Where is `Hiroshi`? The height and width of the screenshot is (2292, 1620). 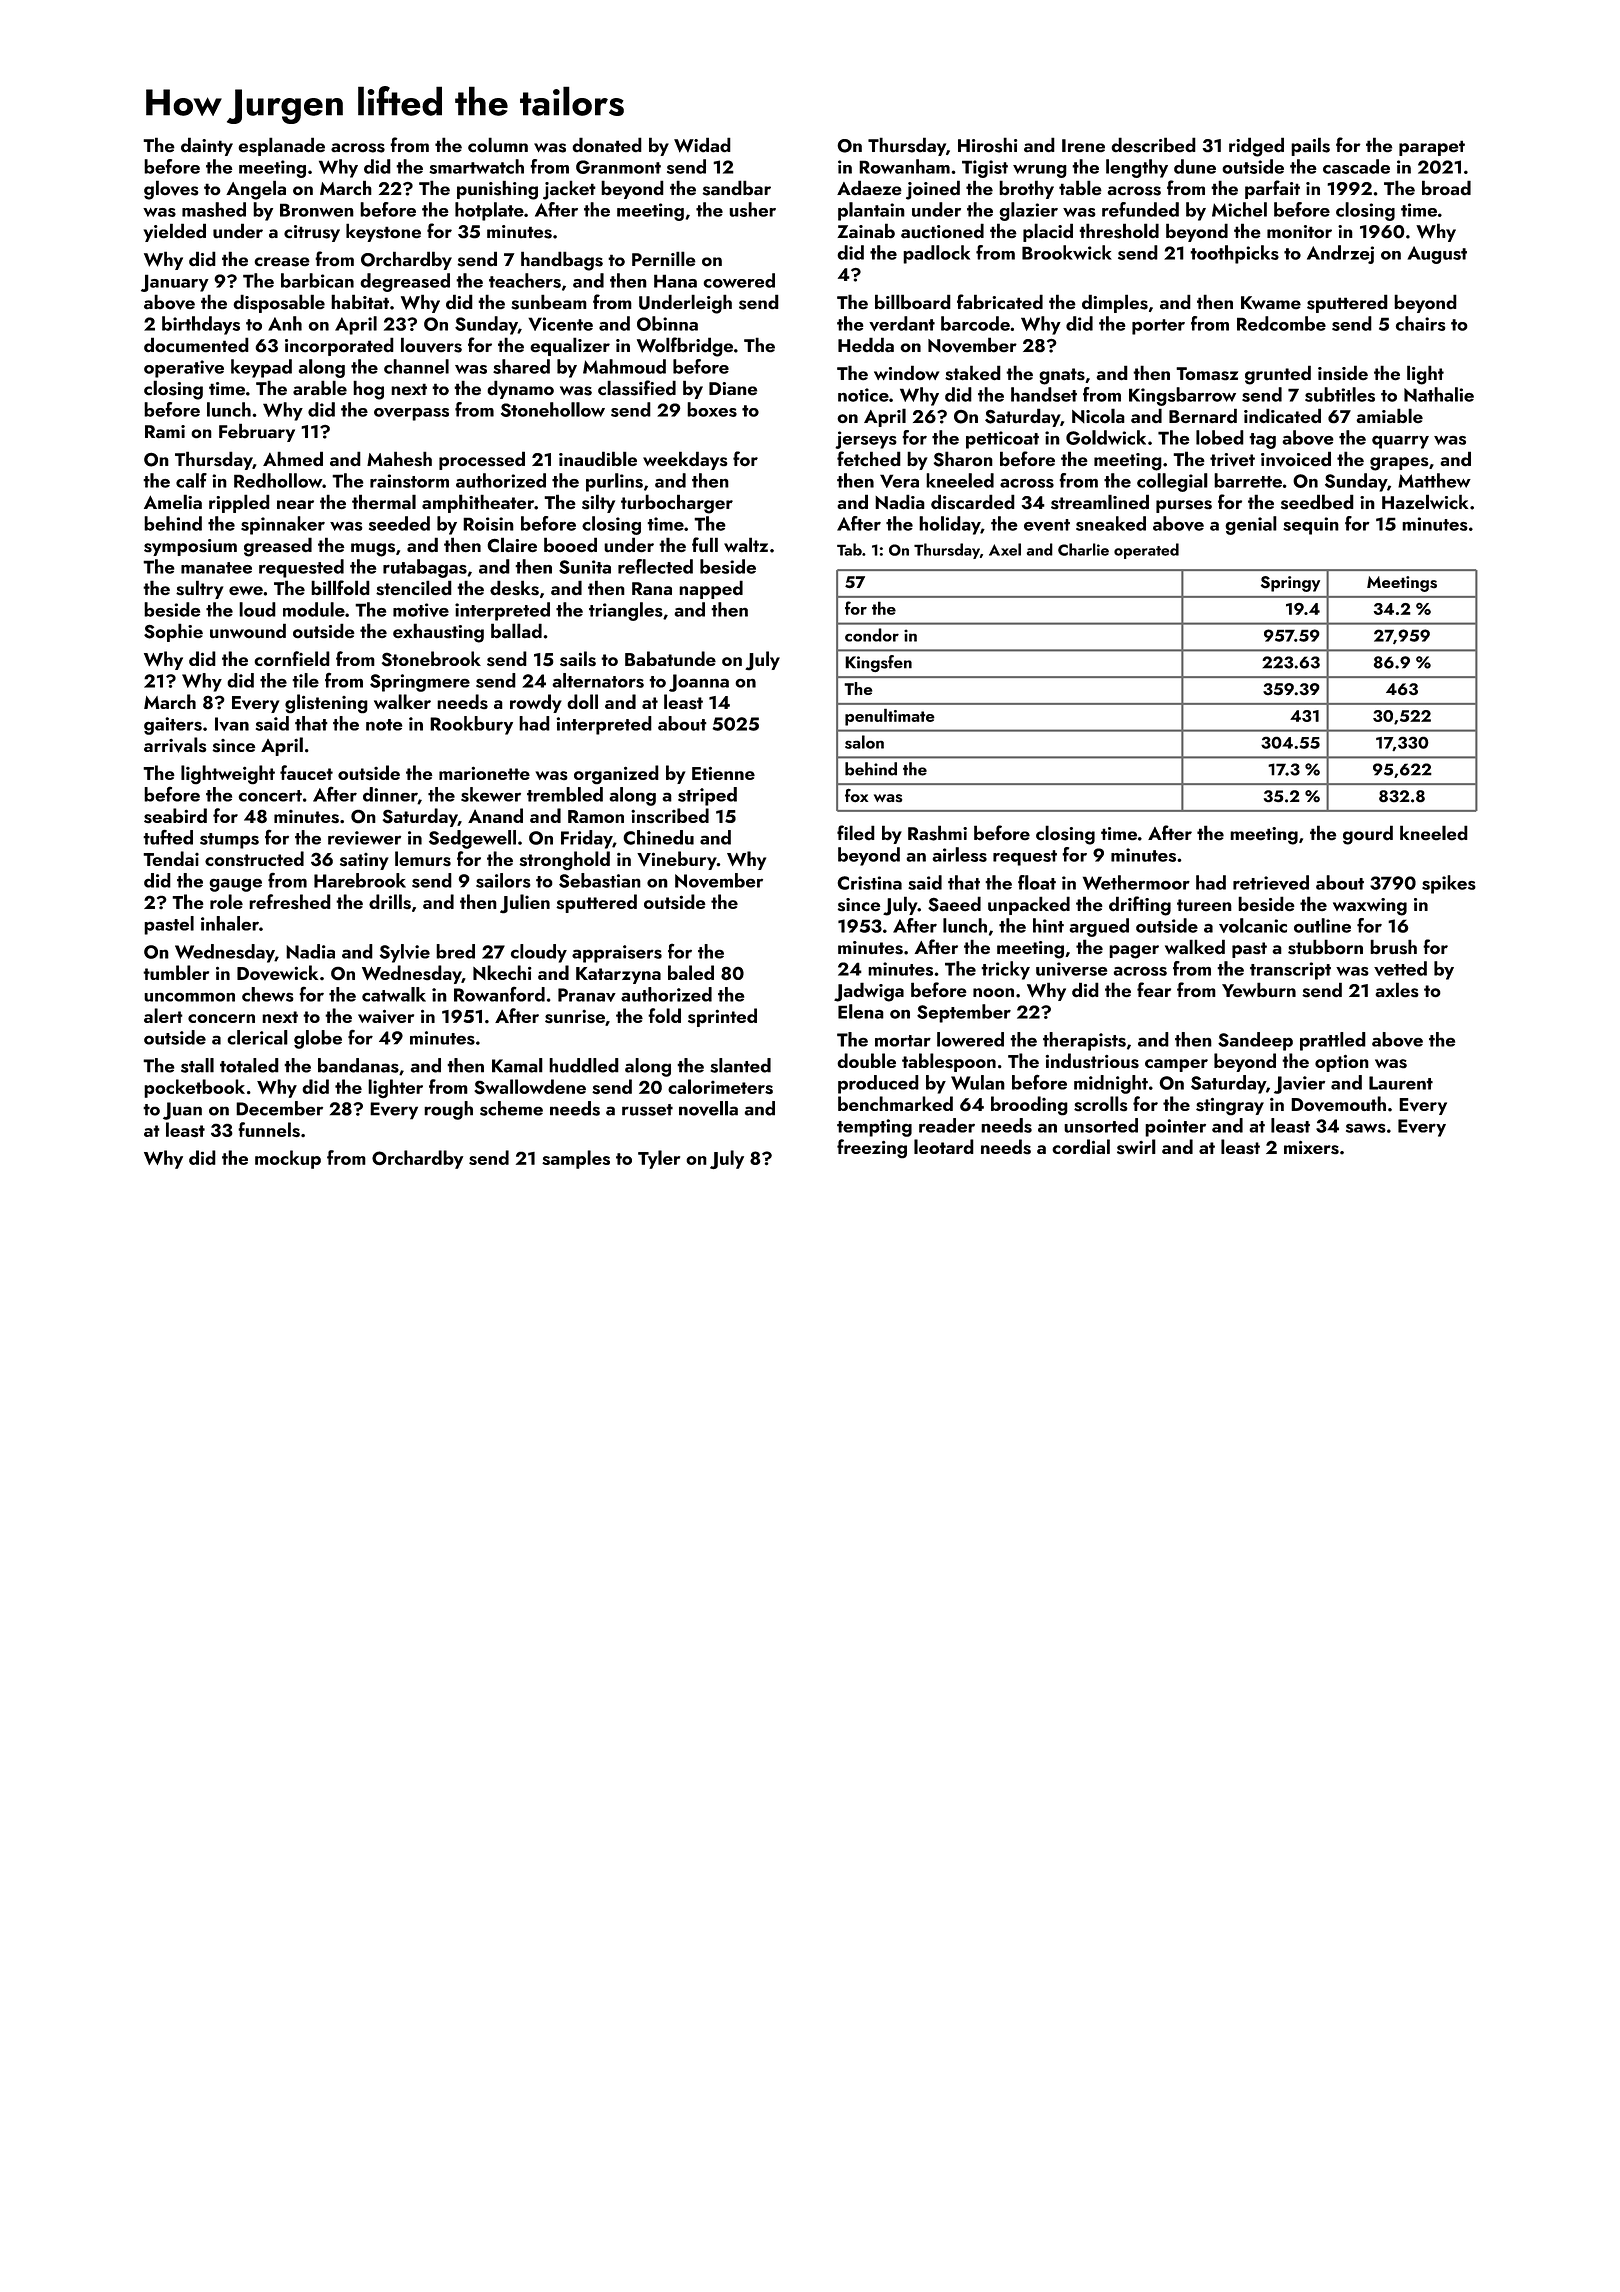
Hiroshi is located at coordinates (987, 145).
